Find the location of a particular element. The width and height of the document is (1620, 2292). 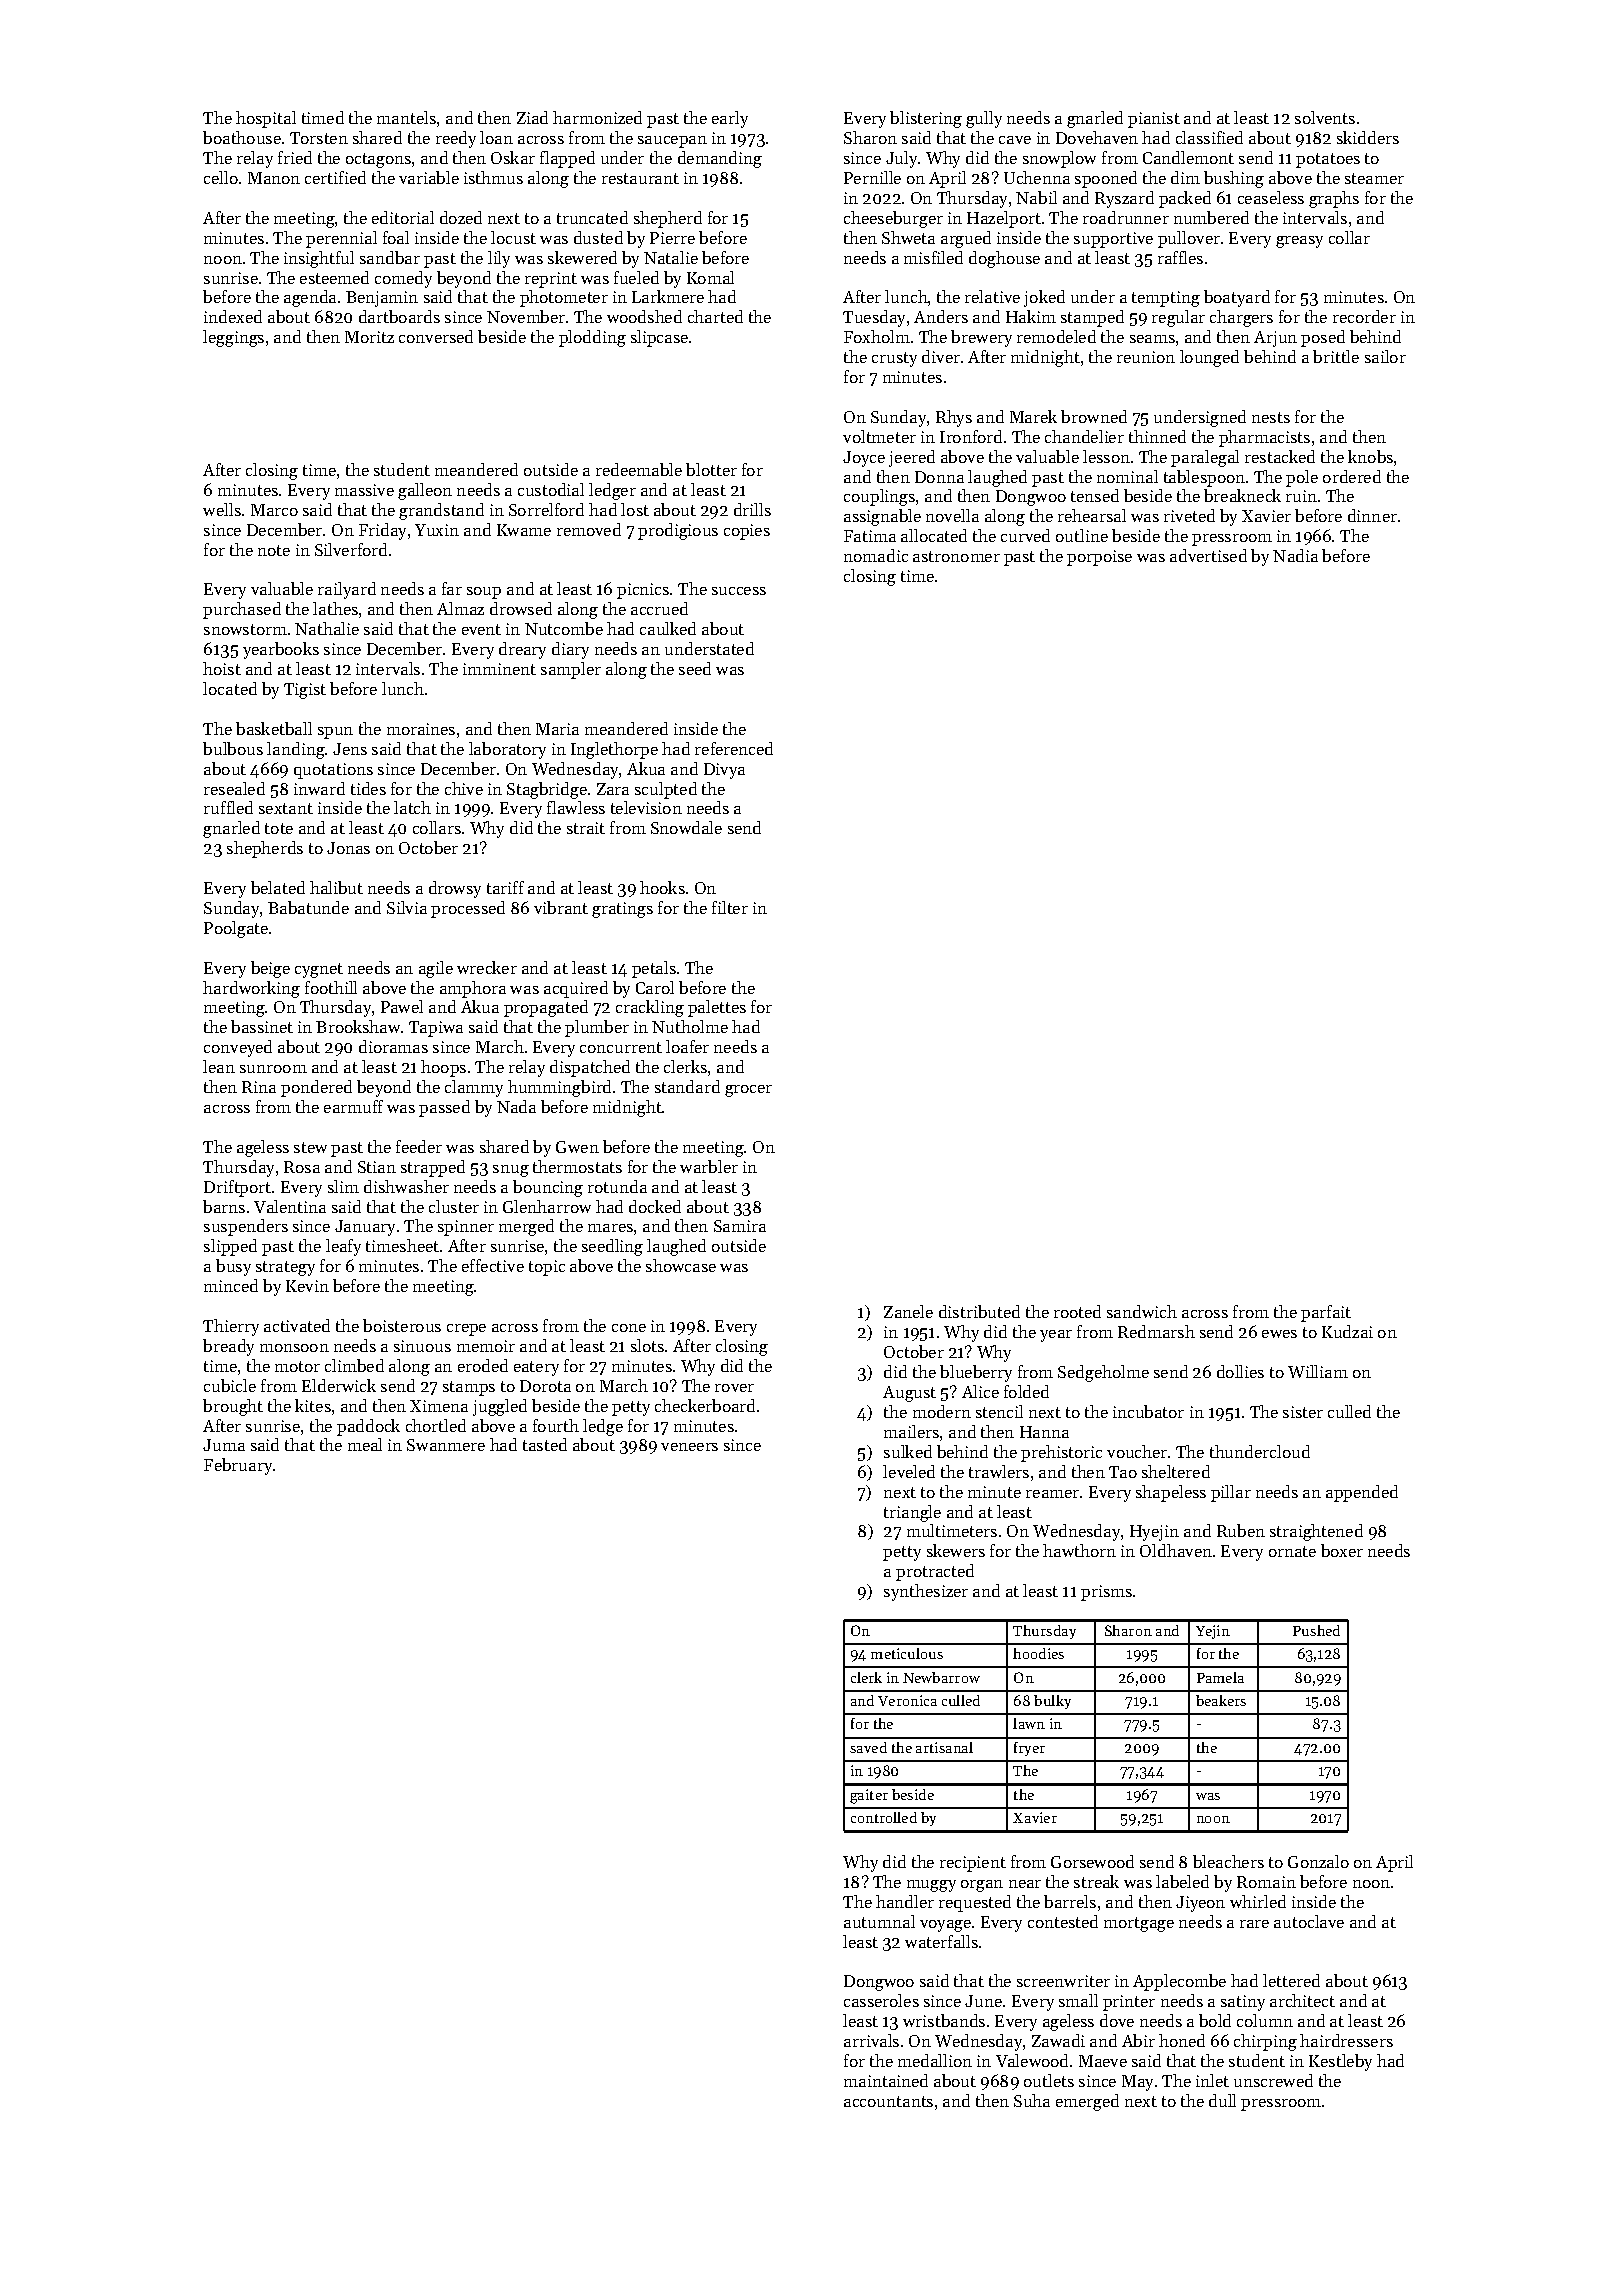

bready is located at coordinates (228, 1347).
